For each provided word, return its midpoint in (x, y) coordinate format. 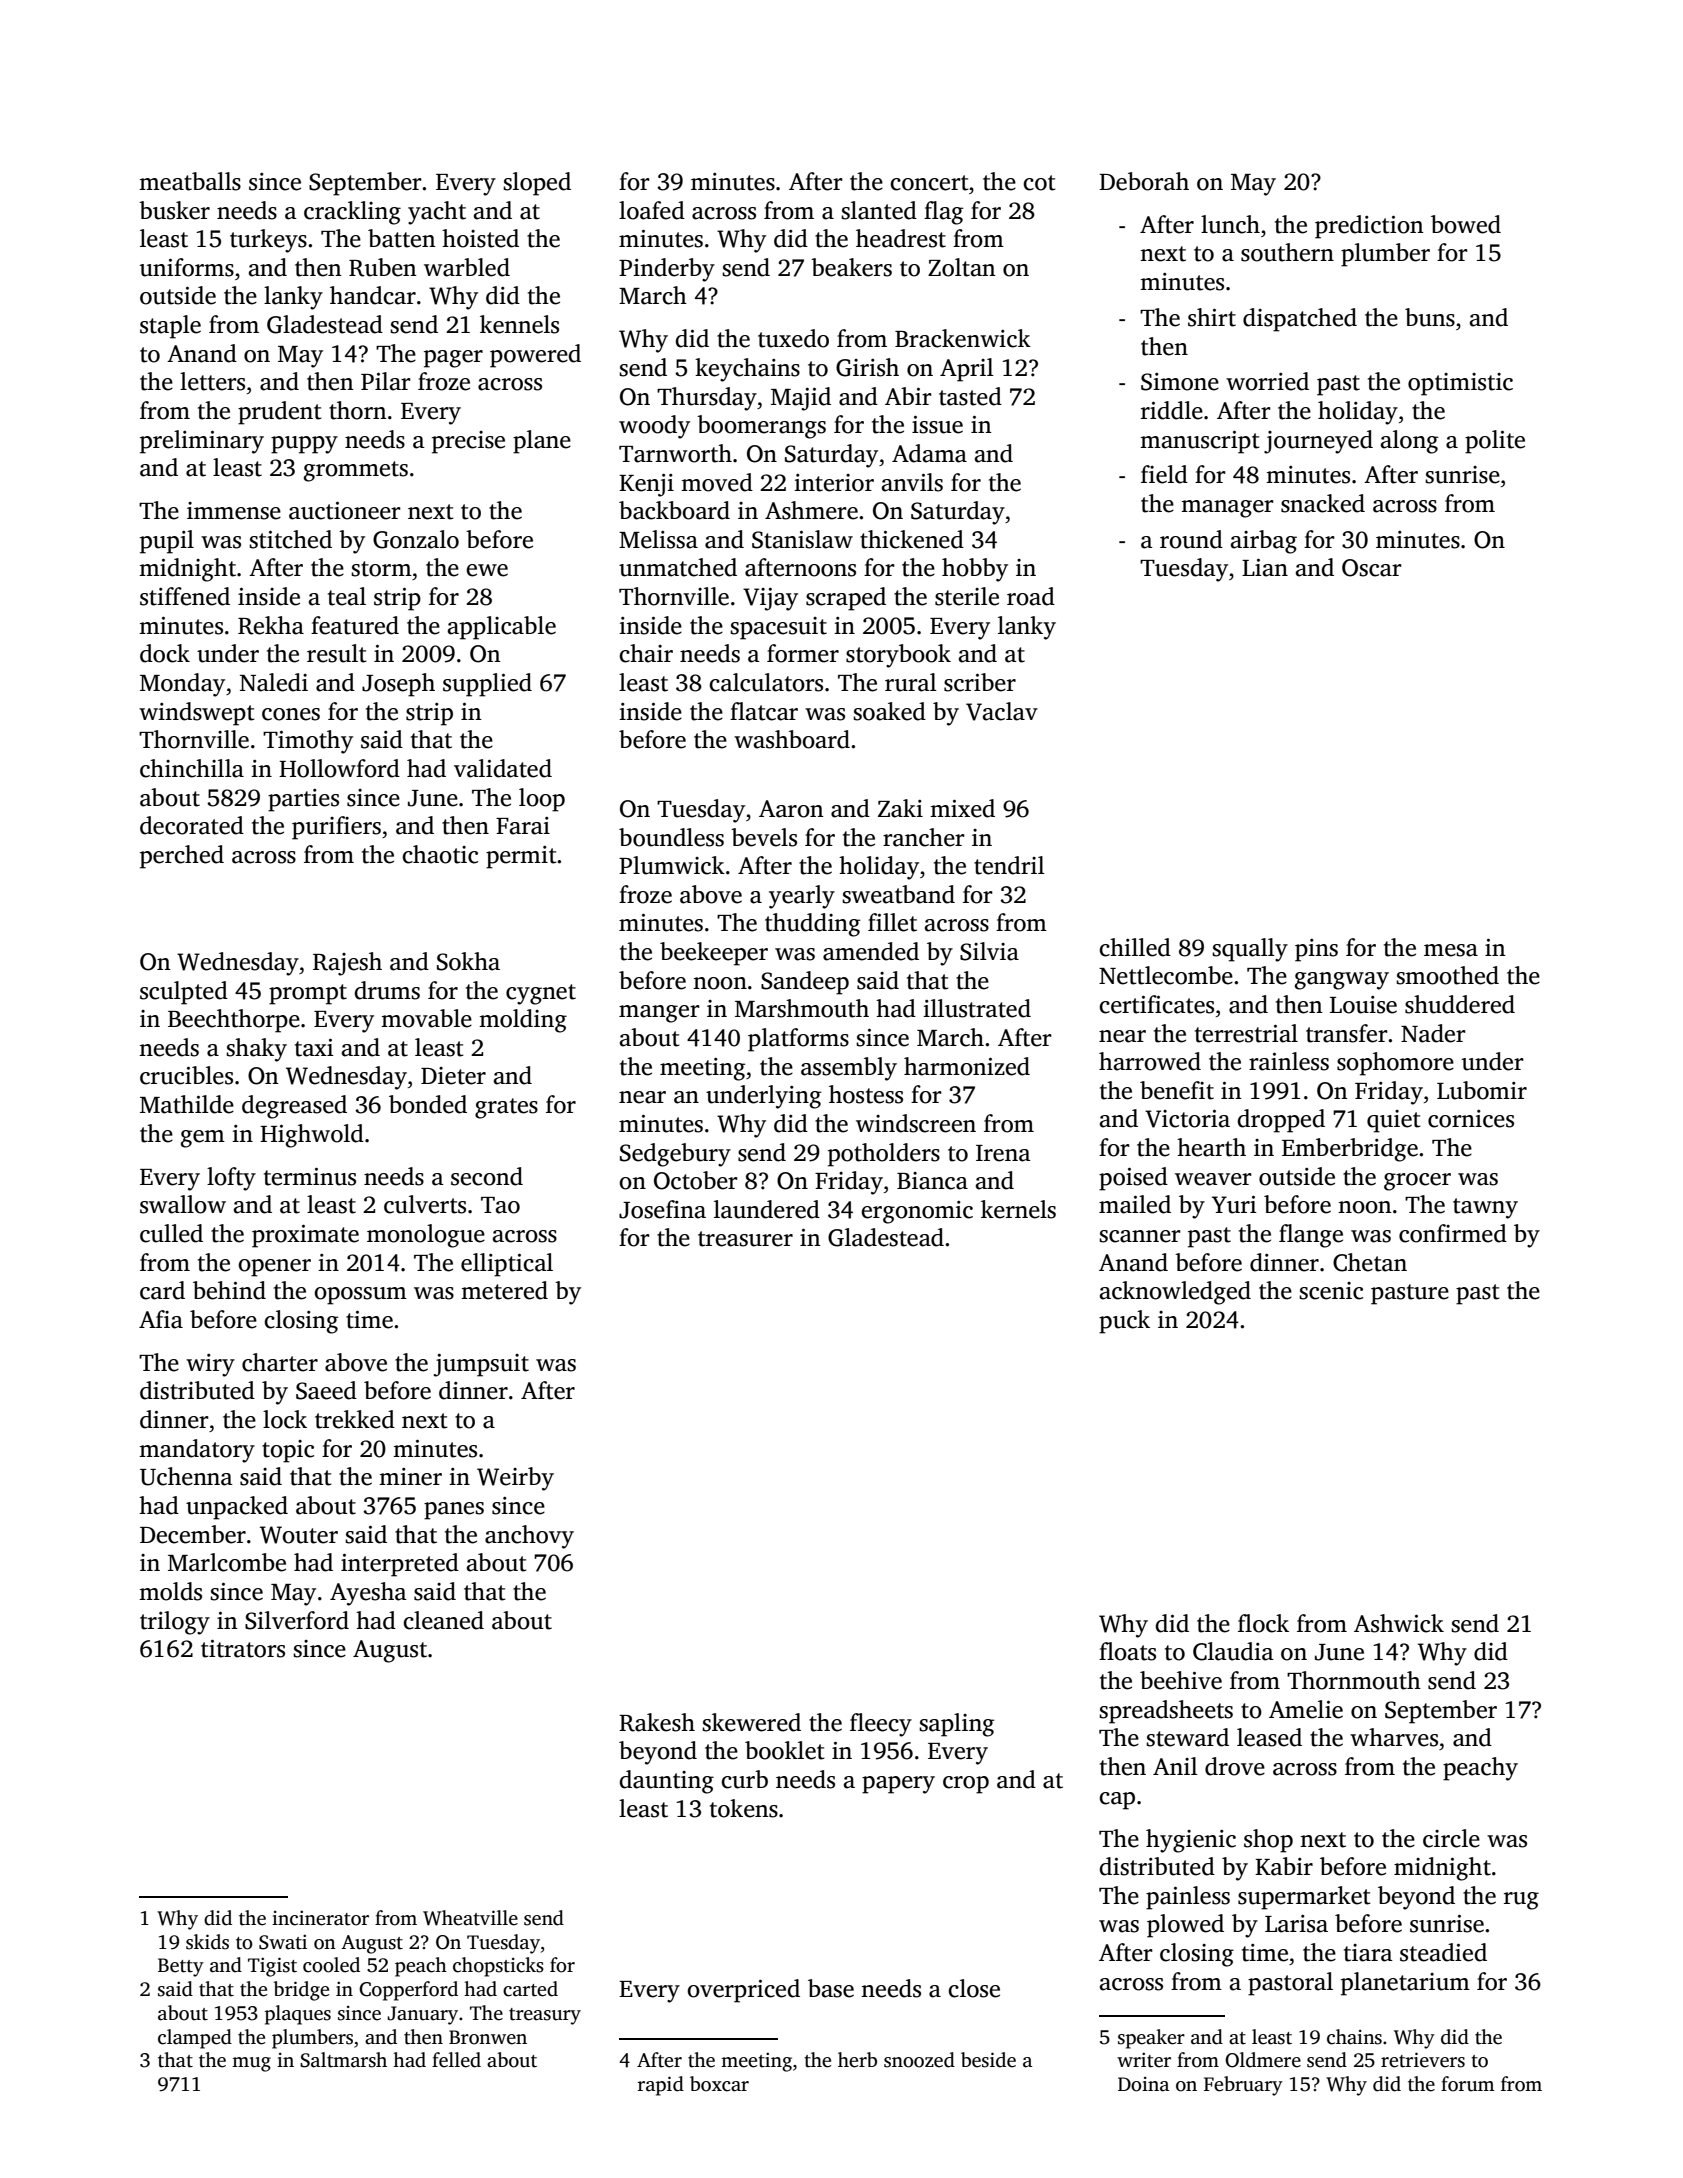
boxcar (719, 2084)
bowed (1466, 224)
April (967, 370)
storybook (898, 656)
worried (1267, 381)
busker (174, 210)
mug (251, 2064)
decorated (192, 825)
